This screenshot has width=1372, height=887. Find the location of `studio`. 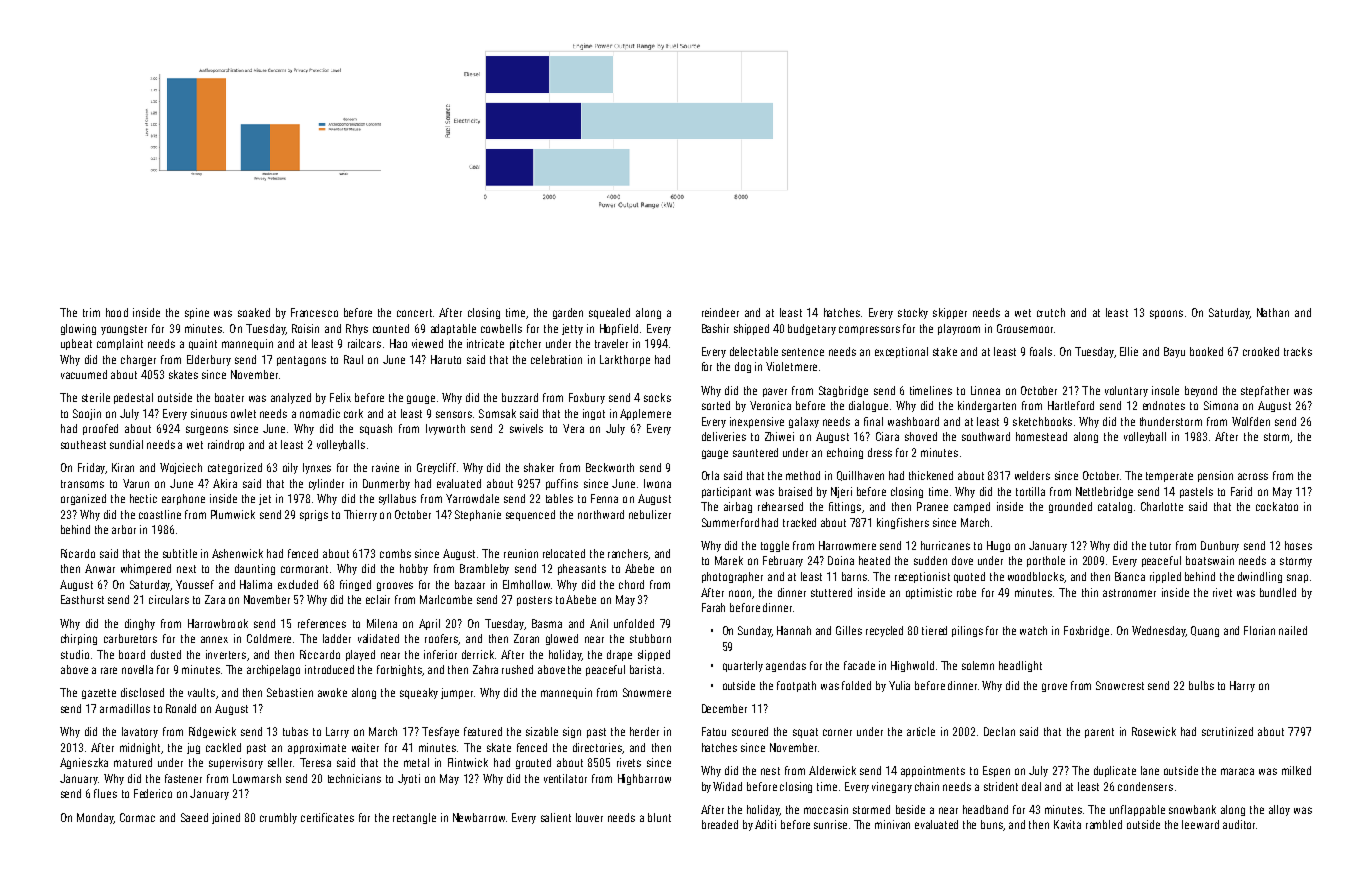

studio is located at coordinates (75, 654).
